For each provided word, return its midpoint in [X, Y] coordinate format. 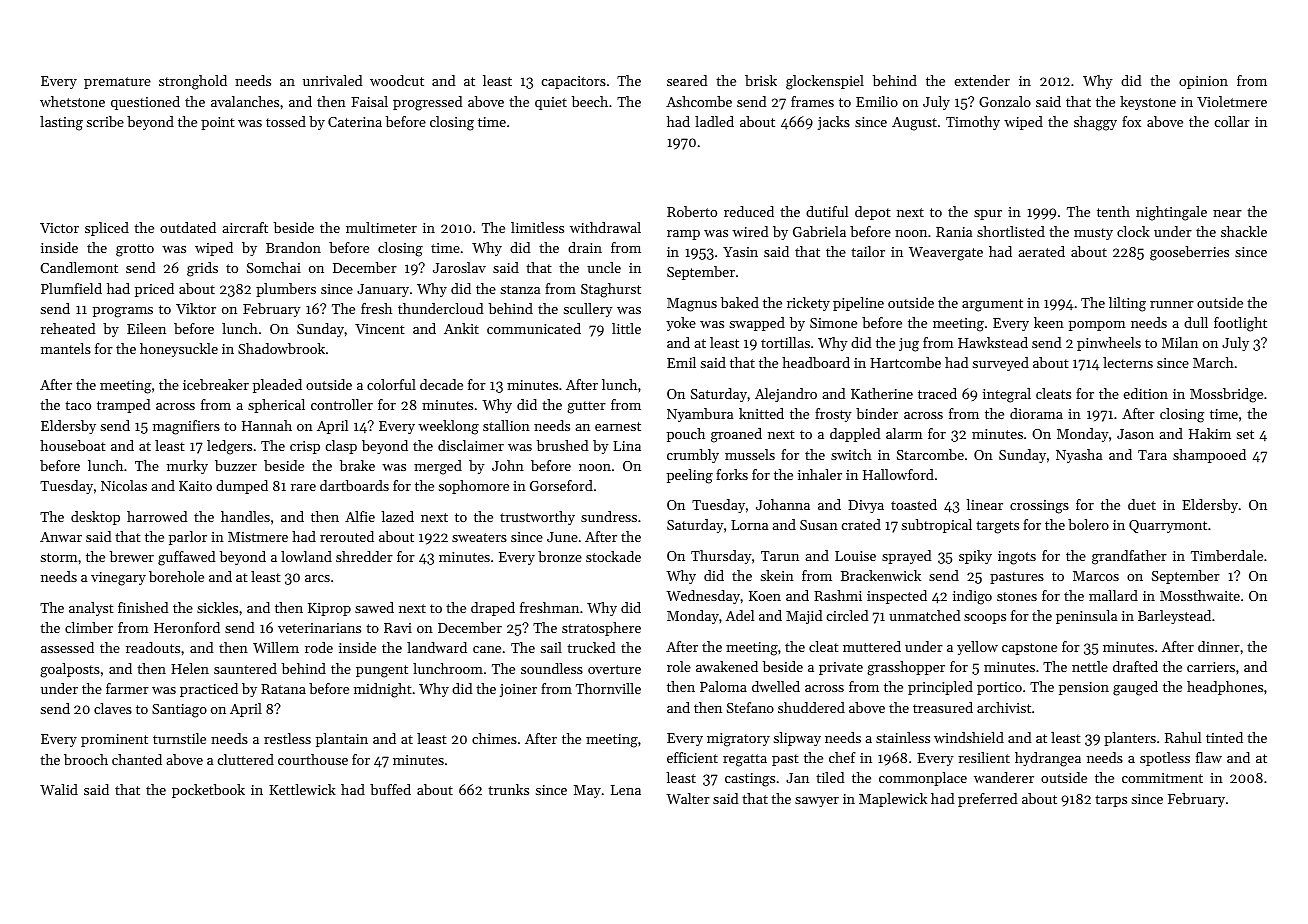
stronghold [193, 82]
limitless [537, 227]
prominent [114, 740]
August [914, 124]
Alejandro [786, 395]
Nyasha [1079, 456]
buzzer [236, 465]
